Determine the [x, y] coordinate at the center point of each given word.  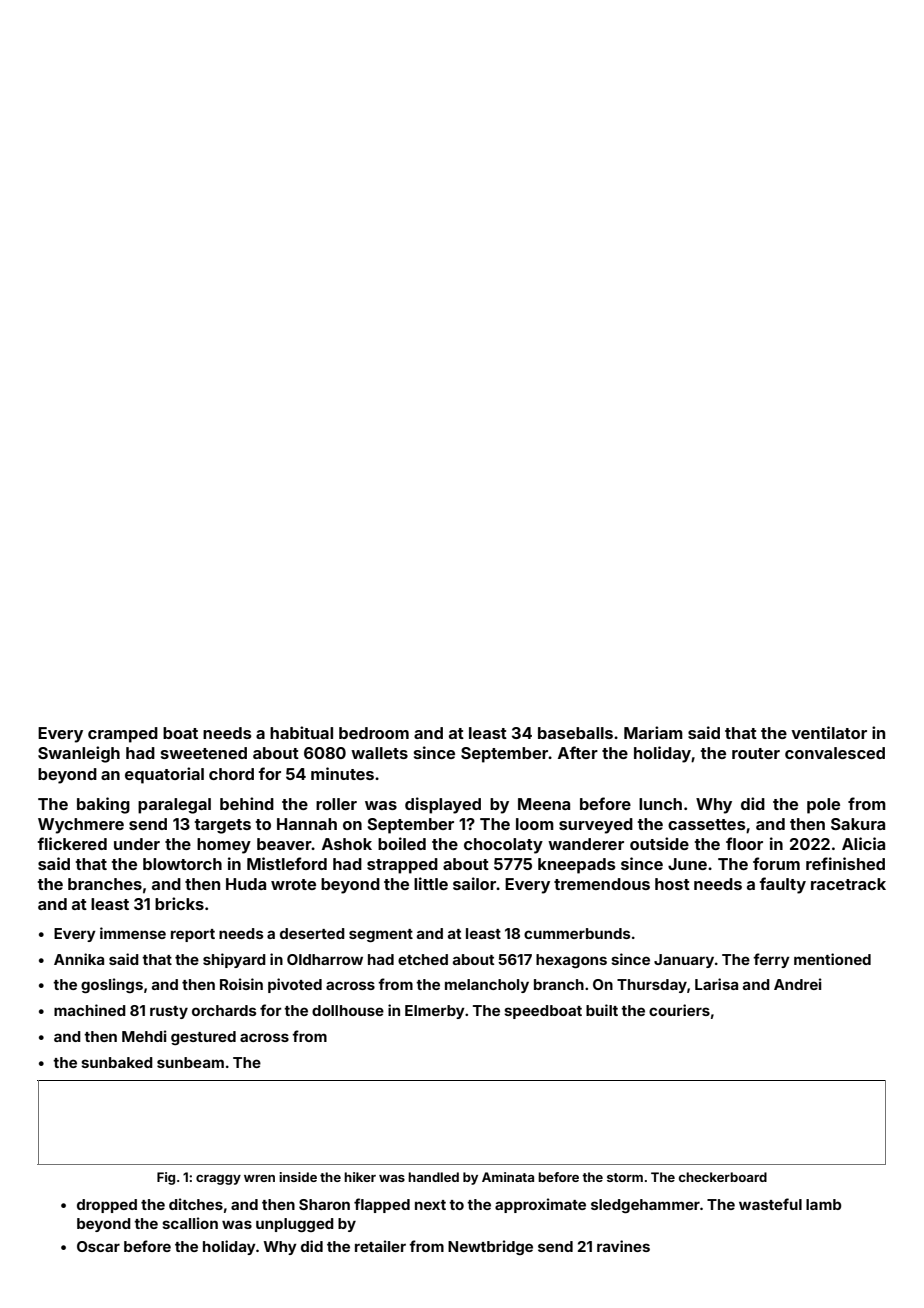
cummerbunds [577, 933]
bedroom [374, 733]
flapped [382, 1205]
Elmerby [435, 1012]
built [602, 1010]
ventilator [829, 732]
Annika [79, 959]
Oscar [98, 1246]
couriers [679, 1010]
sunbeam [190, 1062]
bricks [179, 903]
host [672, 884]
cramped [123, 735]
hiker [360, 1177]
